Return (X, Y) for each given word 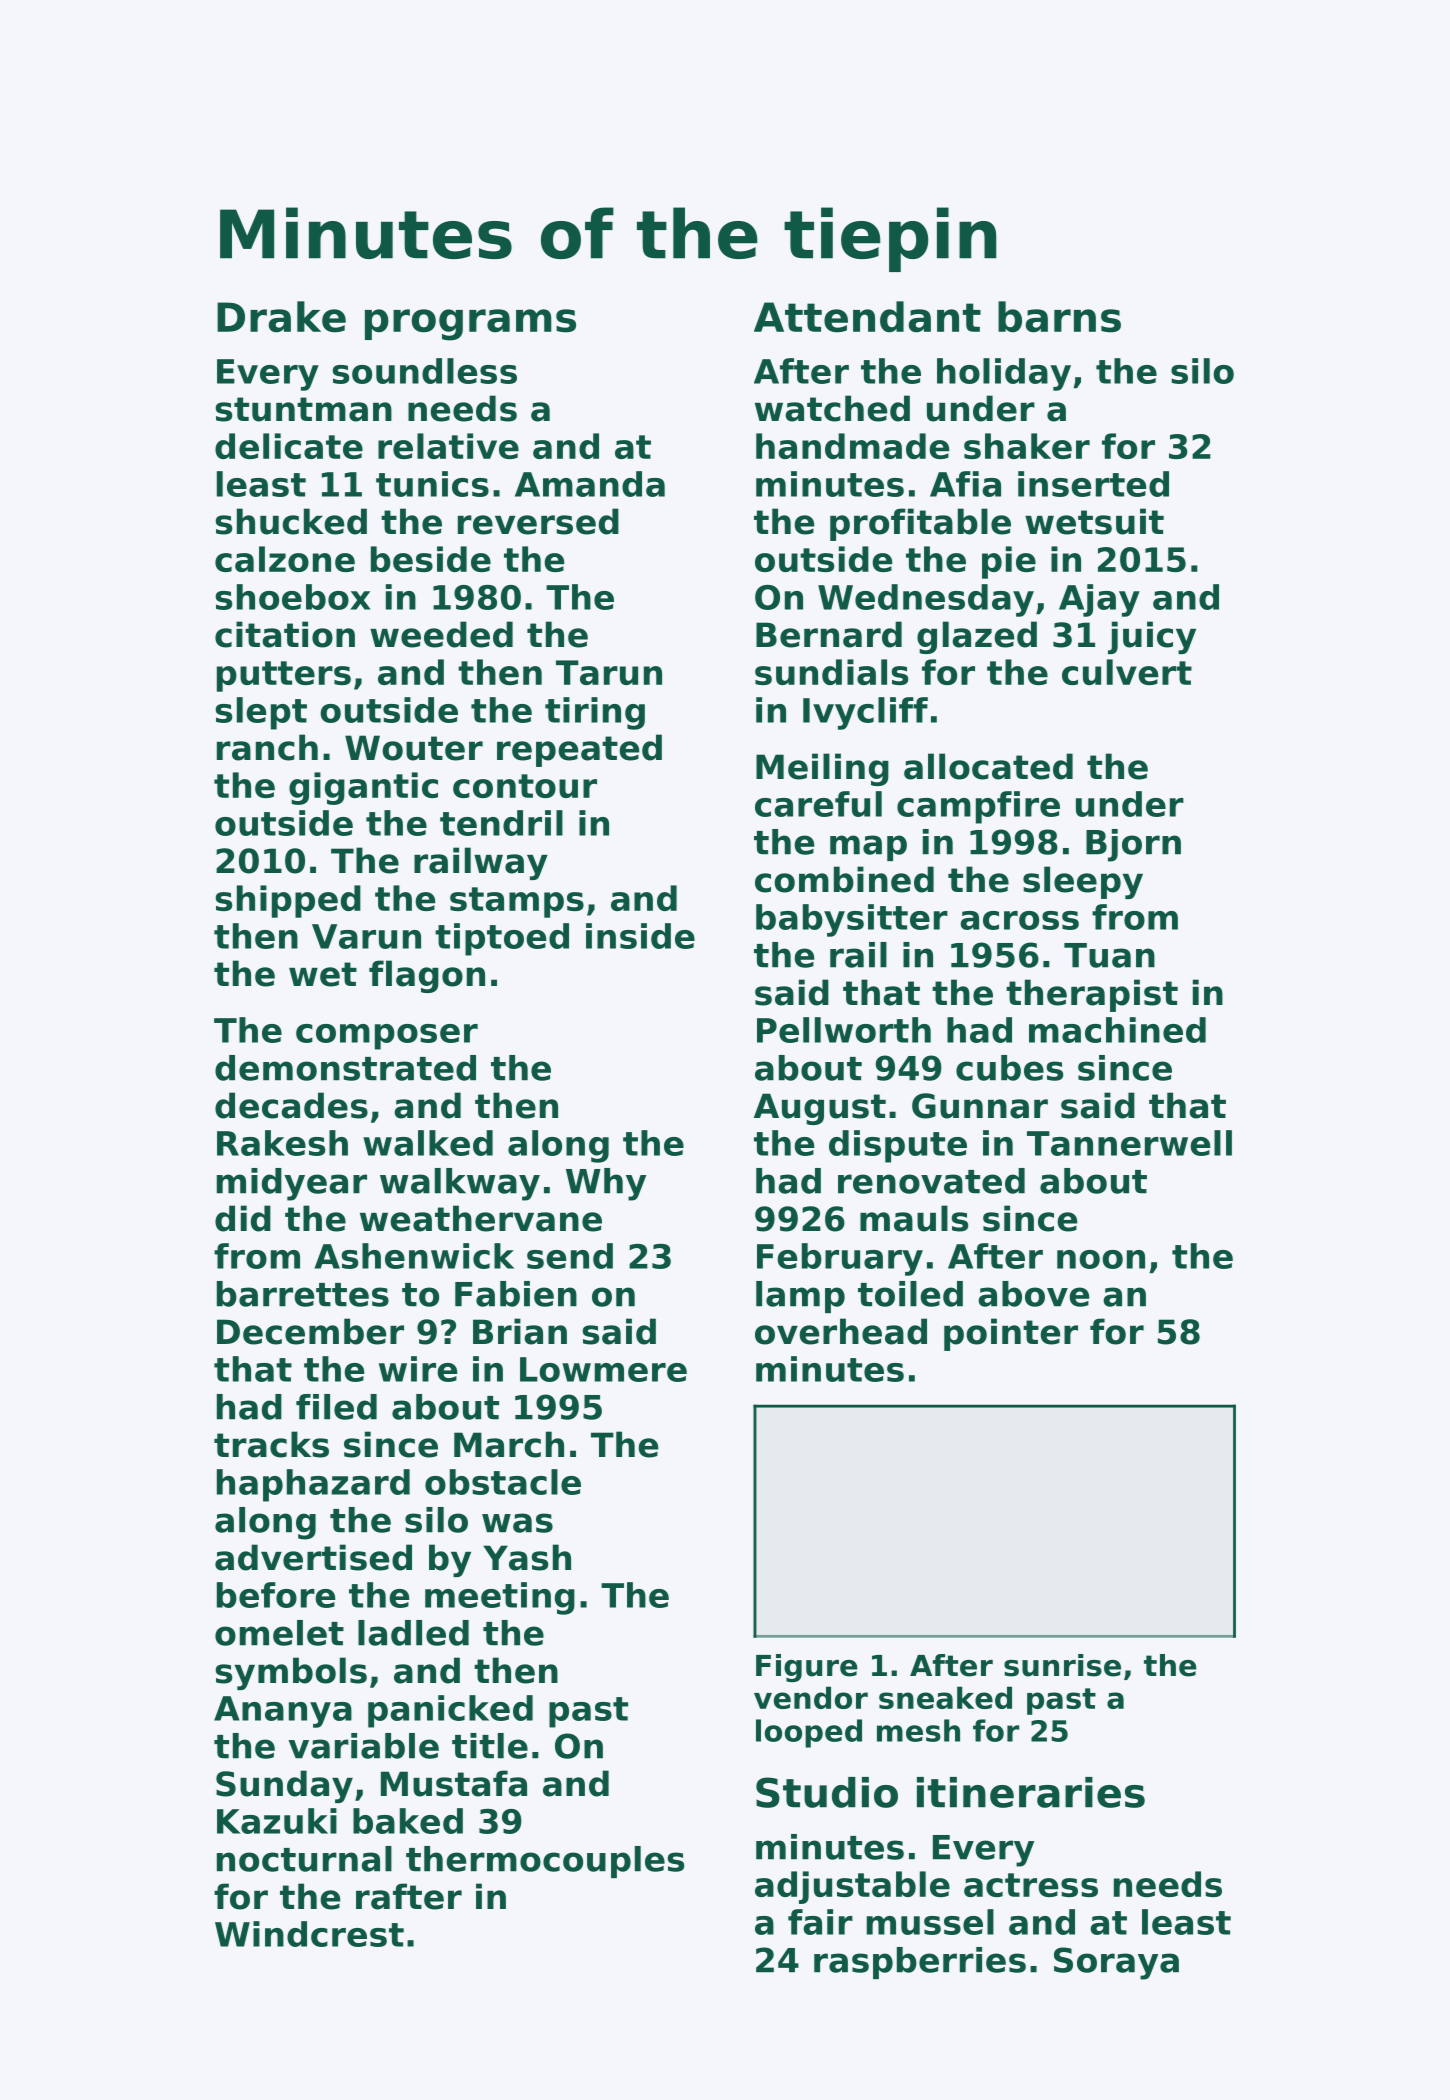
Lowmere (603, 1369)
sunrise (1062, 1665)
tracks (271, 1444)
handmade (853, 446)
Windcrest (309, 1934)
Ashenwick (414, 1256)
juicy (1152, 637)
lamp (800, 1297)
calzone (285, 559)
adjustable (852, 1887)
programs (470, 325)
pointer (1011, 1334)
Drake (281, 317)
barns (1059, 317)
